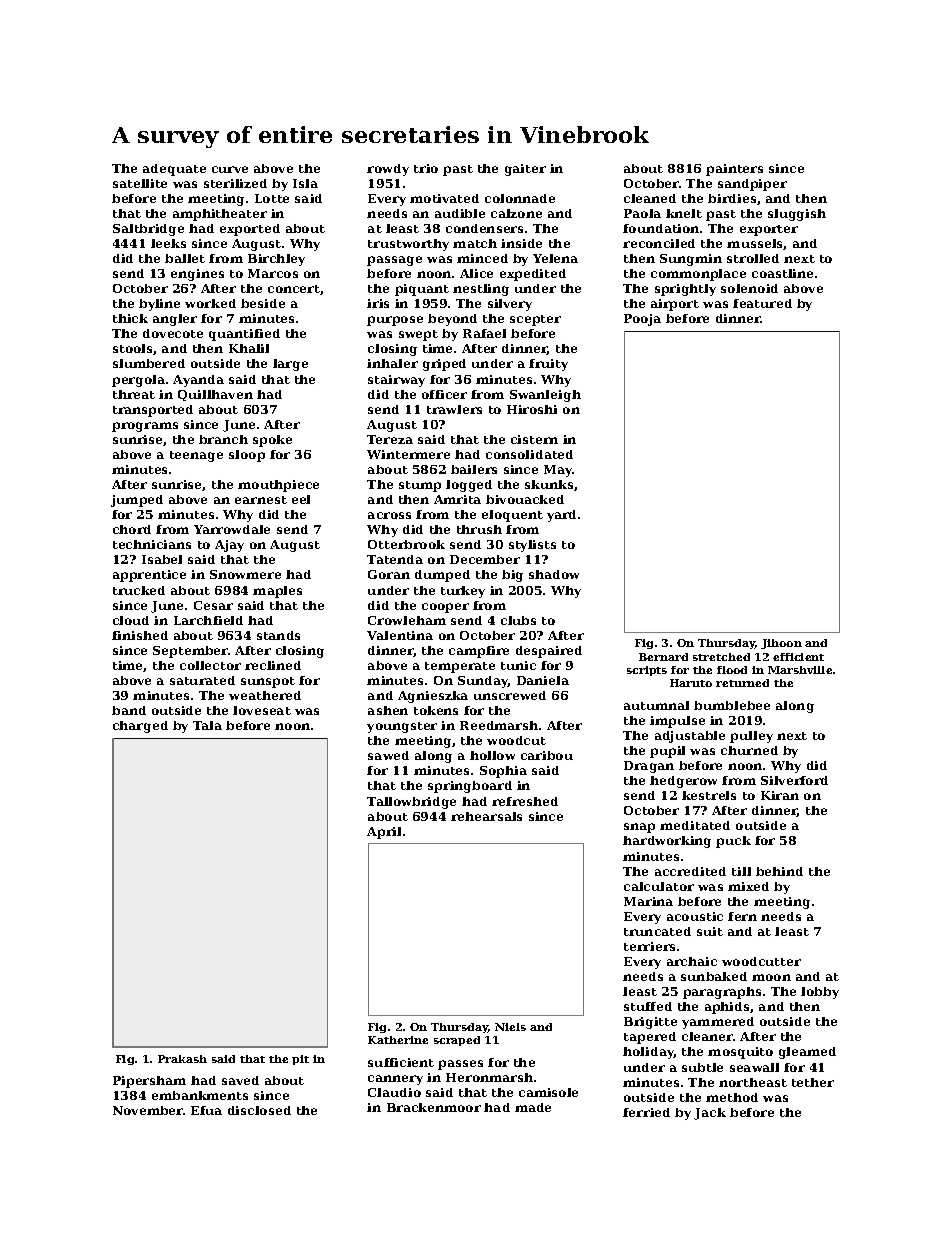  What do you see at coordinates (168, 243) in the screenshot?
I see `leeks` at bounding box center [168, 243].
